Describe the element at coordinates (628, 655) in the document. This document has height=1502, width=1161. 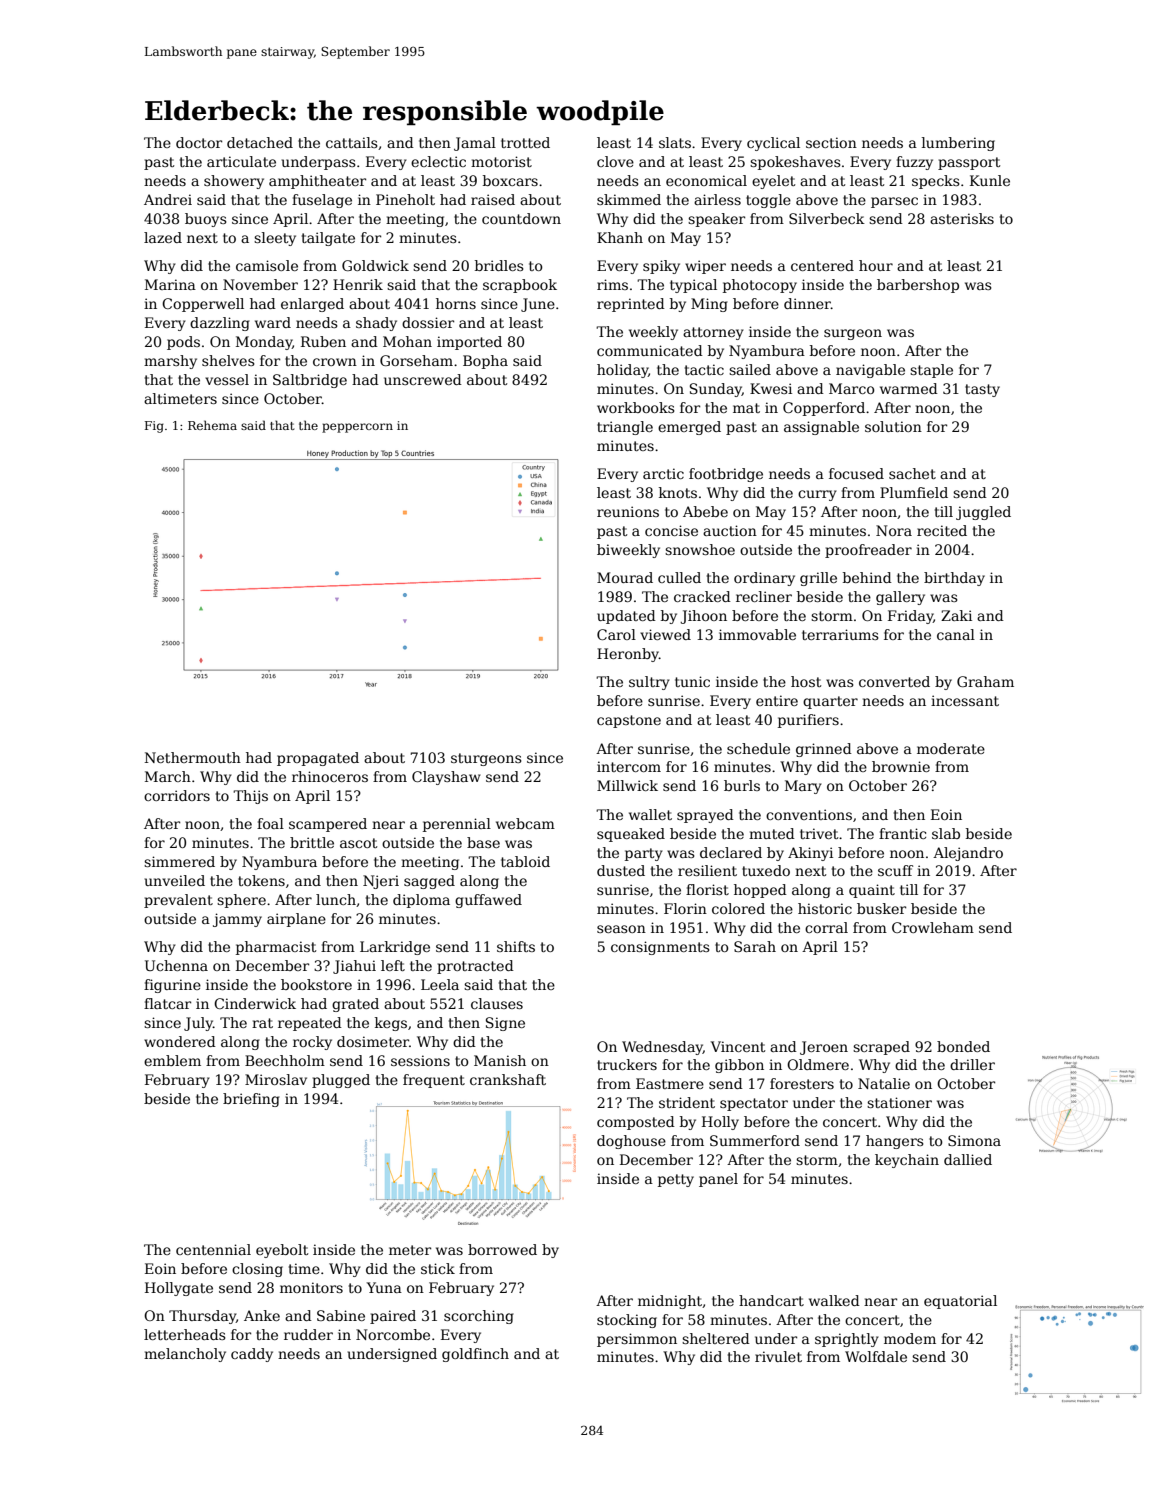
I see `Heronby` at that location.
